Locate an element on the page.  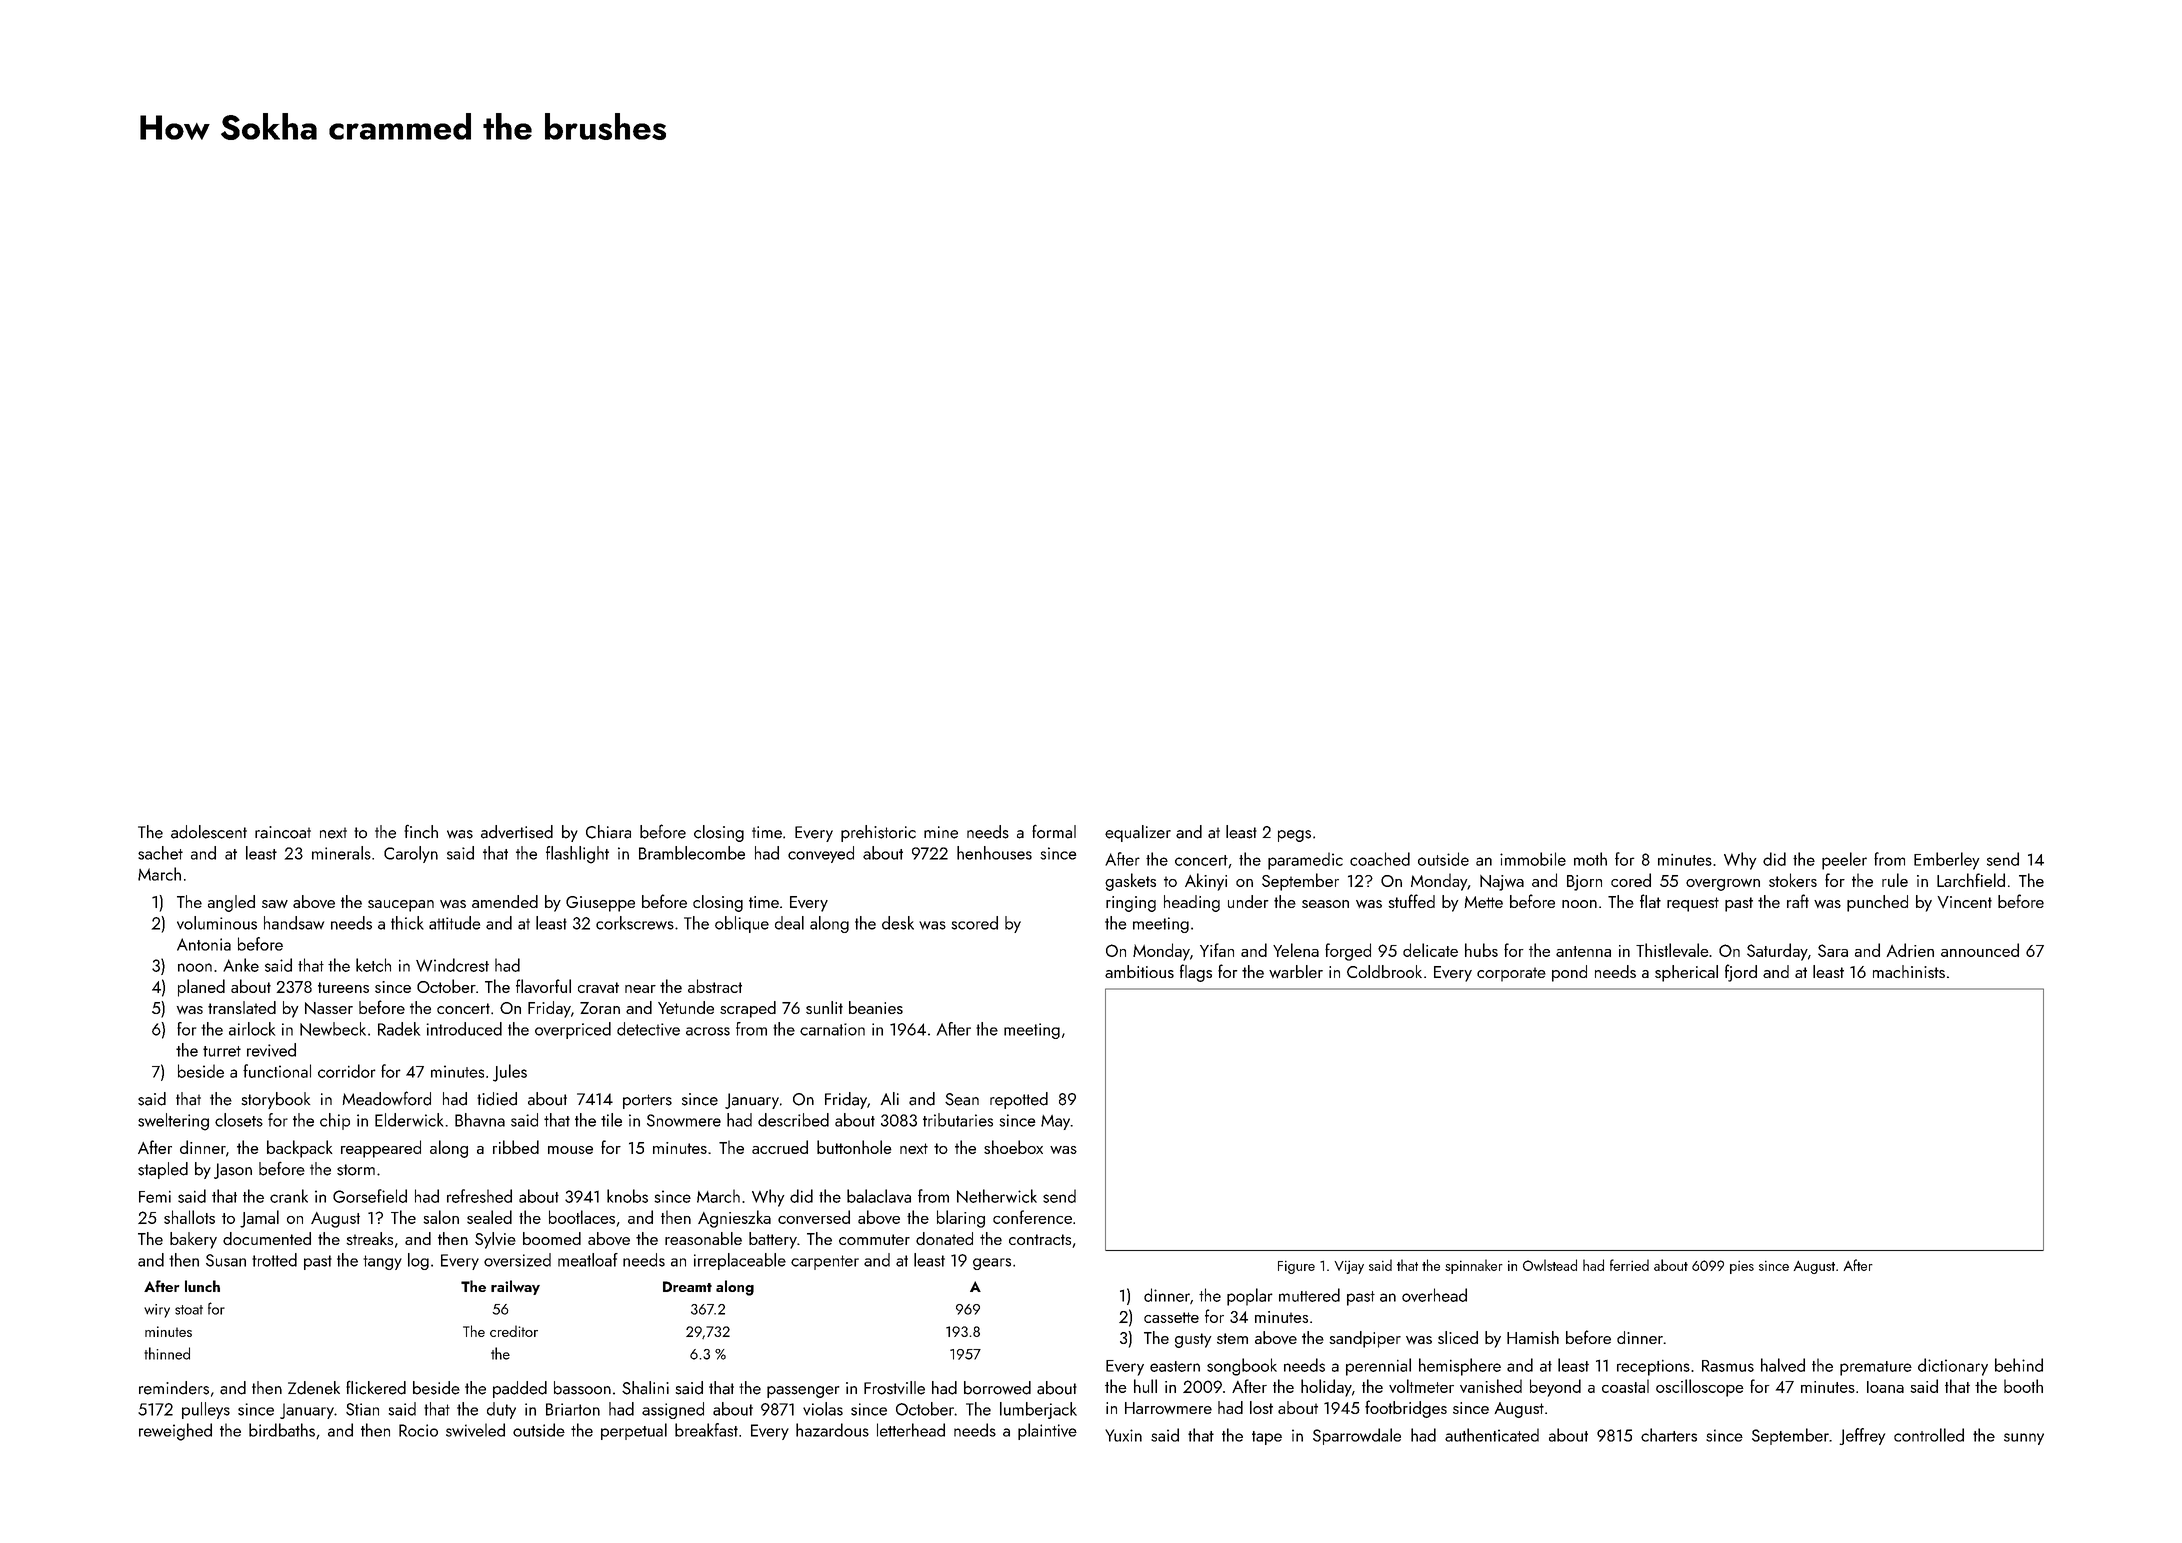
tape is located at coordinates (1267, 1438).
